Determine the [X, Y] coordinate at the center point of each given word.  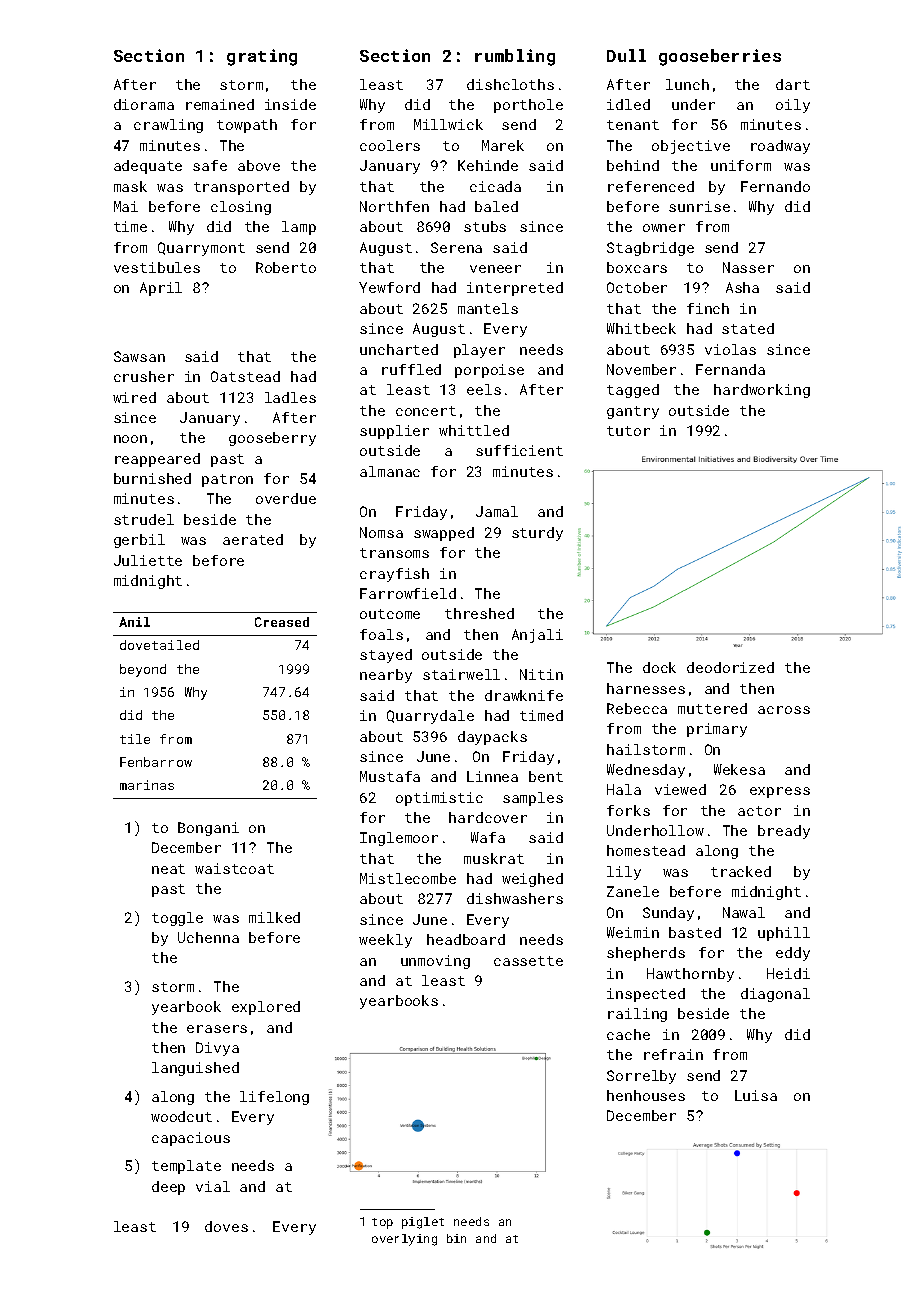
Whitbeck [641, 328]
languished [195, 1069]
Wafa [488, 837]
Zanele [633, 891]
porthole [528, 106]
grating [262, 57]
